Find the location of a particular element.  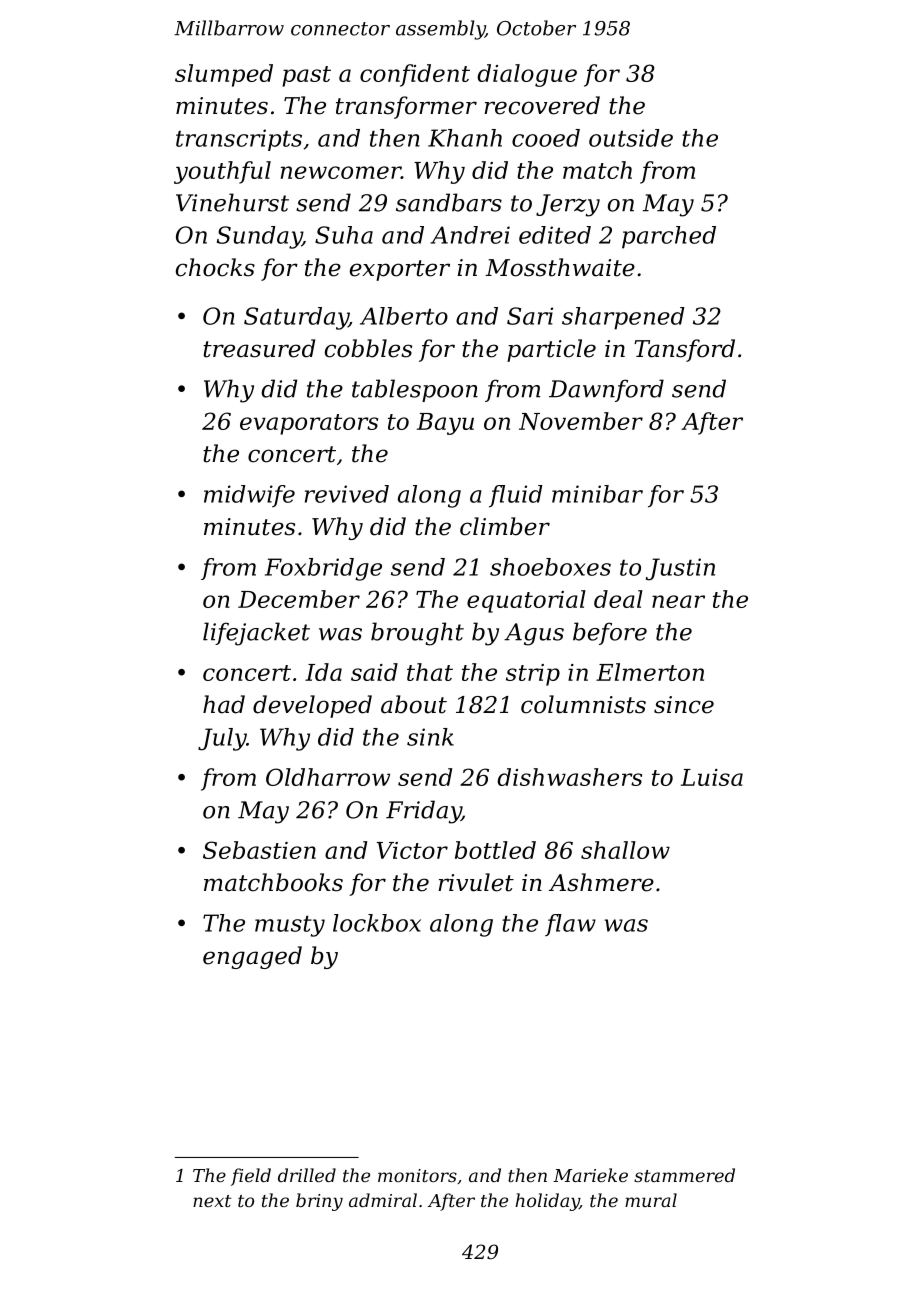

exporter is located at coordinates (400, 270).
